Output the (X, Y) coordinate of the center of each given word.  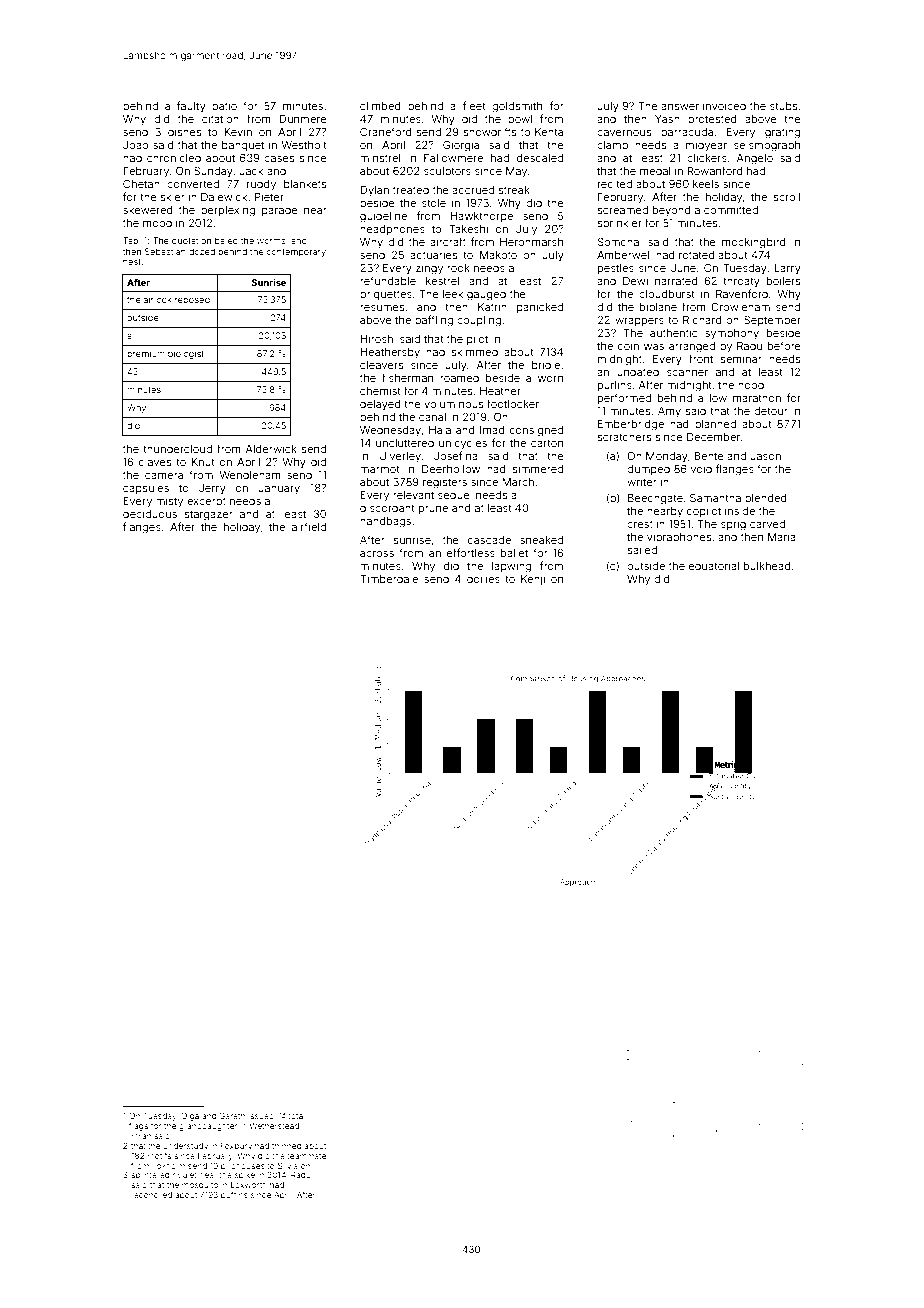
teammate (306, 1156)
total (296, 1116)
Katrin (492, 307)
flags (138, 1126)
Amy (669, 412)
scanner (687, 373)
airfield (309, 526)
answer (680, 107)
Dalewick (224, 196)
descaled (540, 158)
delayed (380, 405)
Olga (190, 1116)
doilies (483, 579)
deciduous (150, 514)
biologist (186, 354)
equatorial (714, 567)
